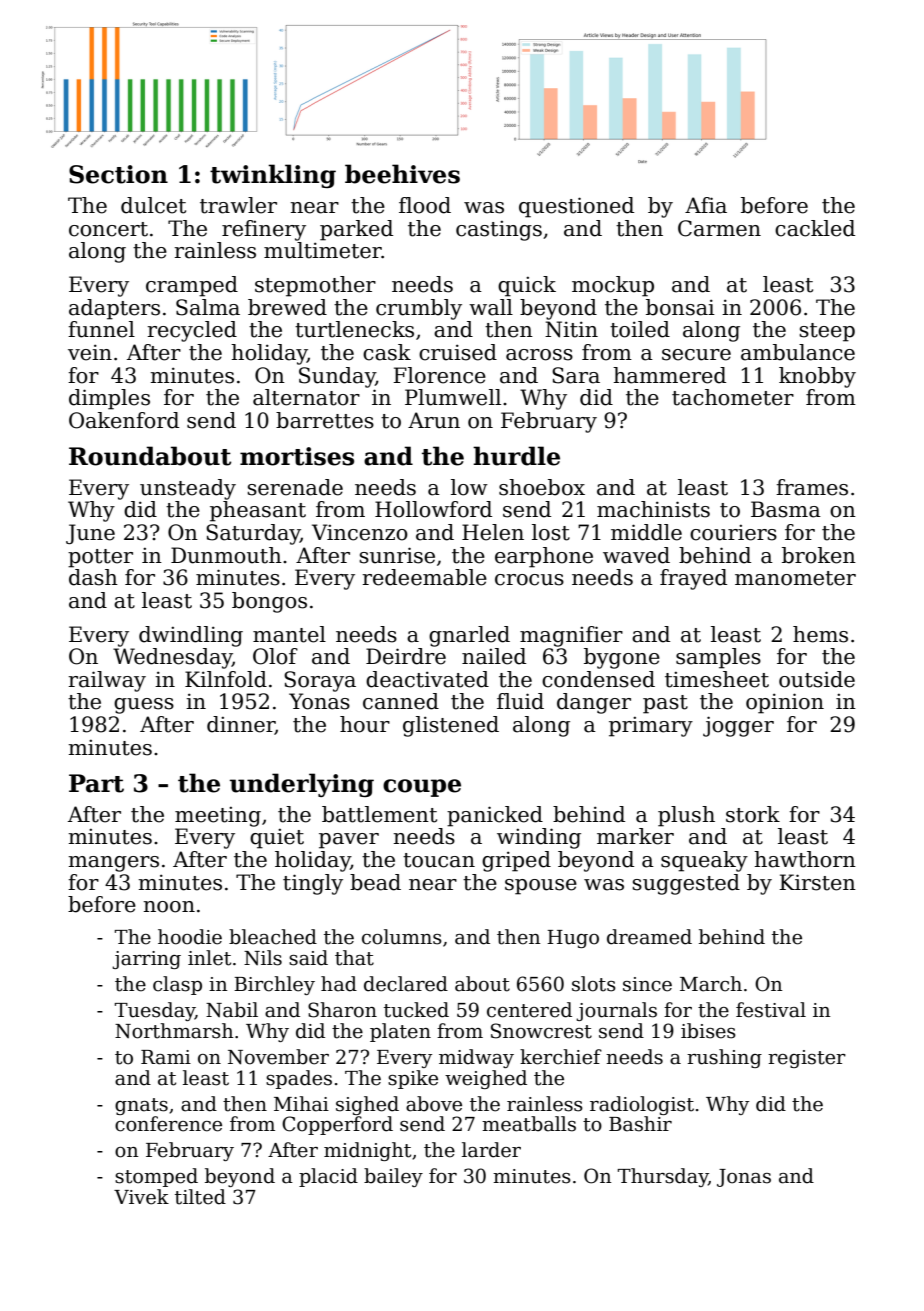 This screenshot has height=1311, width=924. Describe the element at coordinates (141, 1106) in the screenshot. I see `gnats` at that location.
